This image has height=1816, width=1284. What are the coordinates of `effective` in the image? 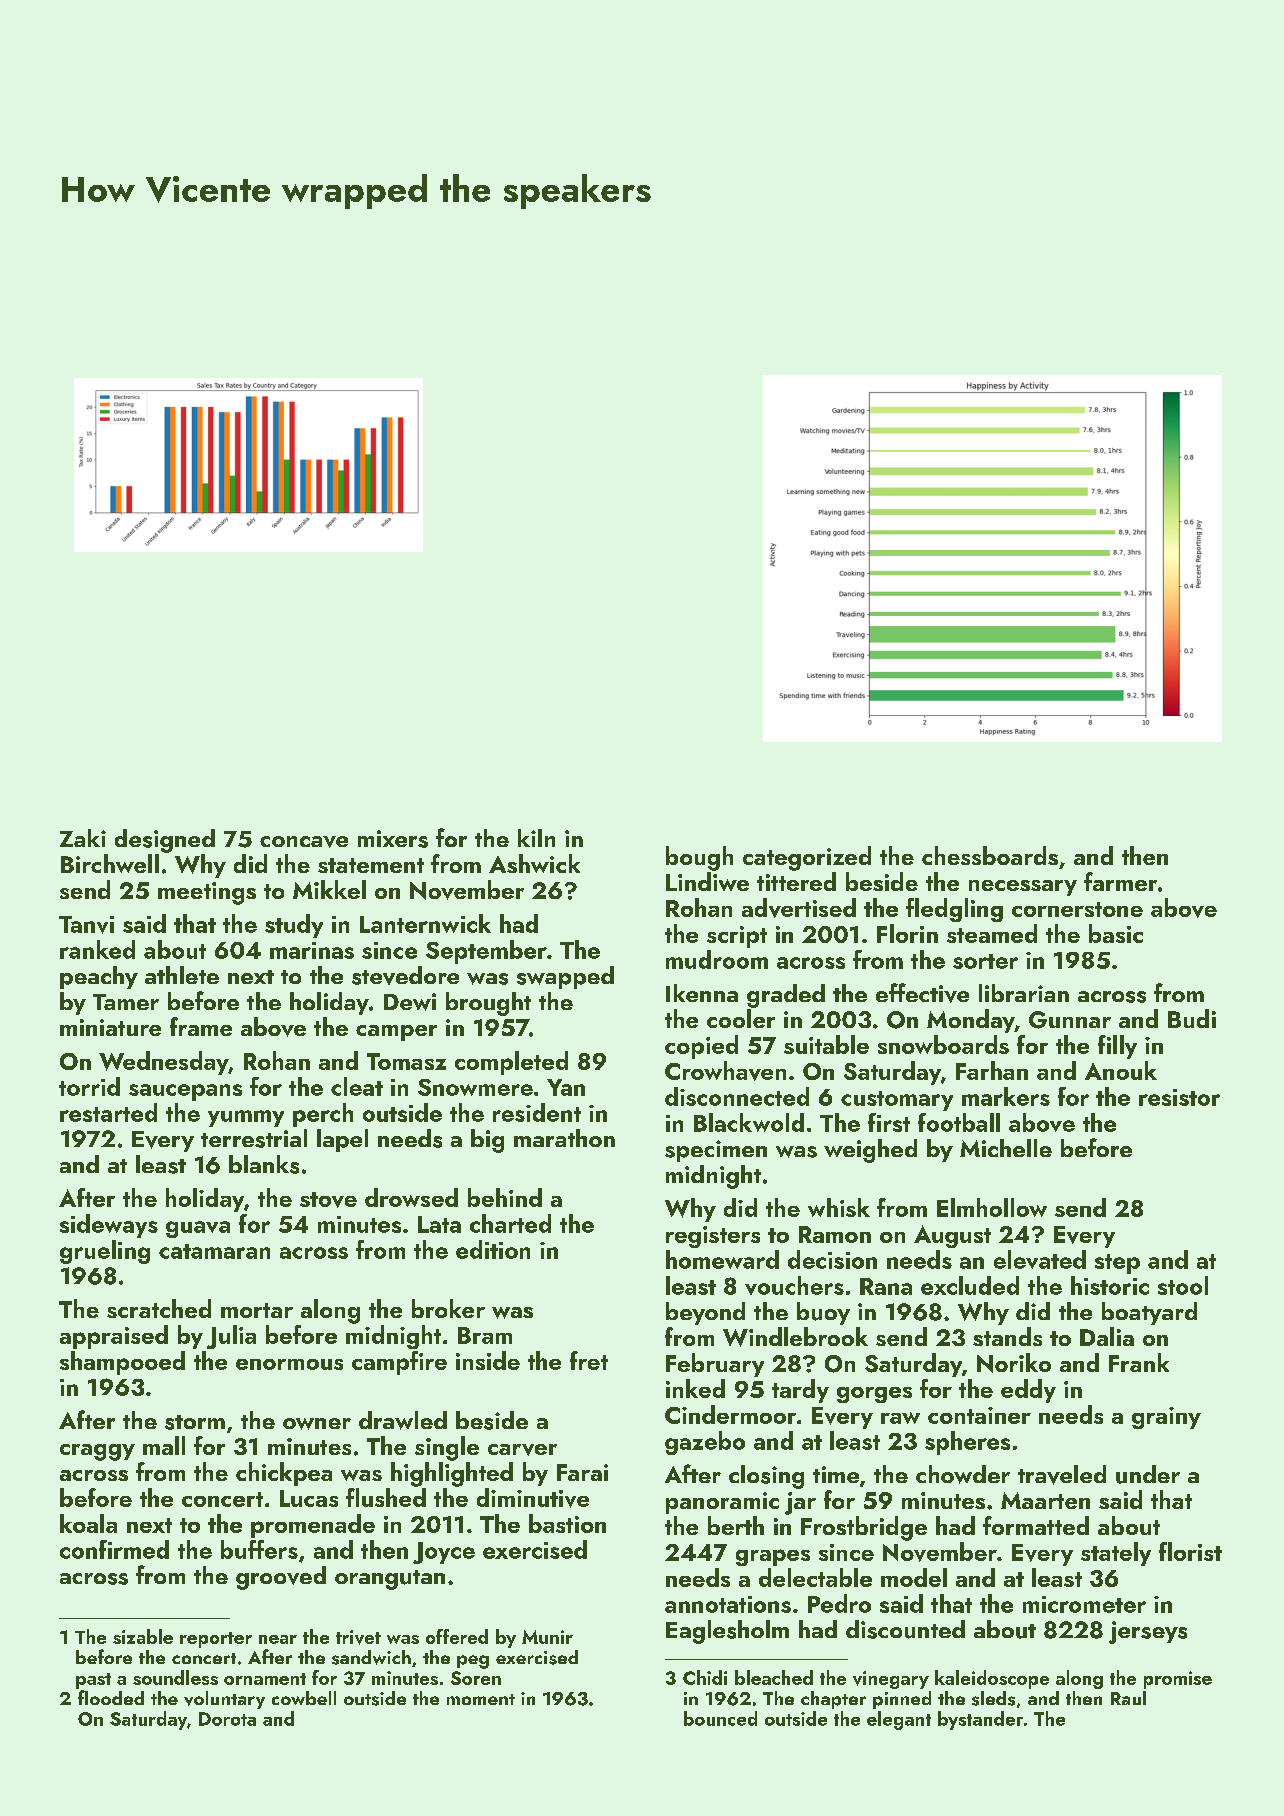 It's located at (922, 993).
